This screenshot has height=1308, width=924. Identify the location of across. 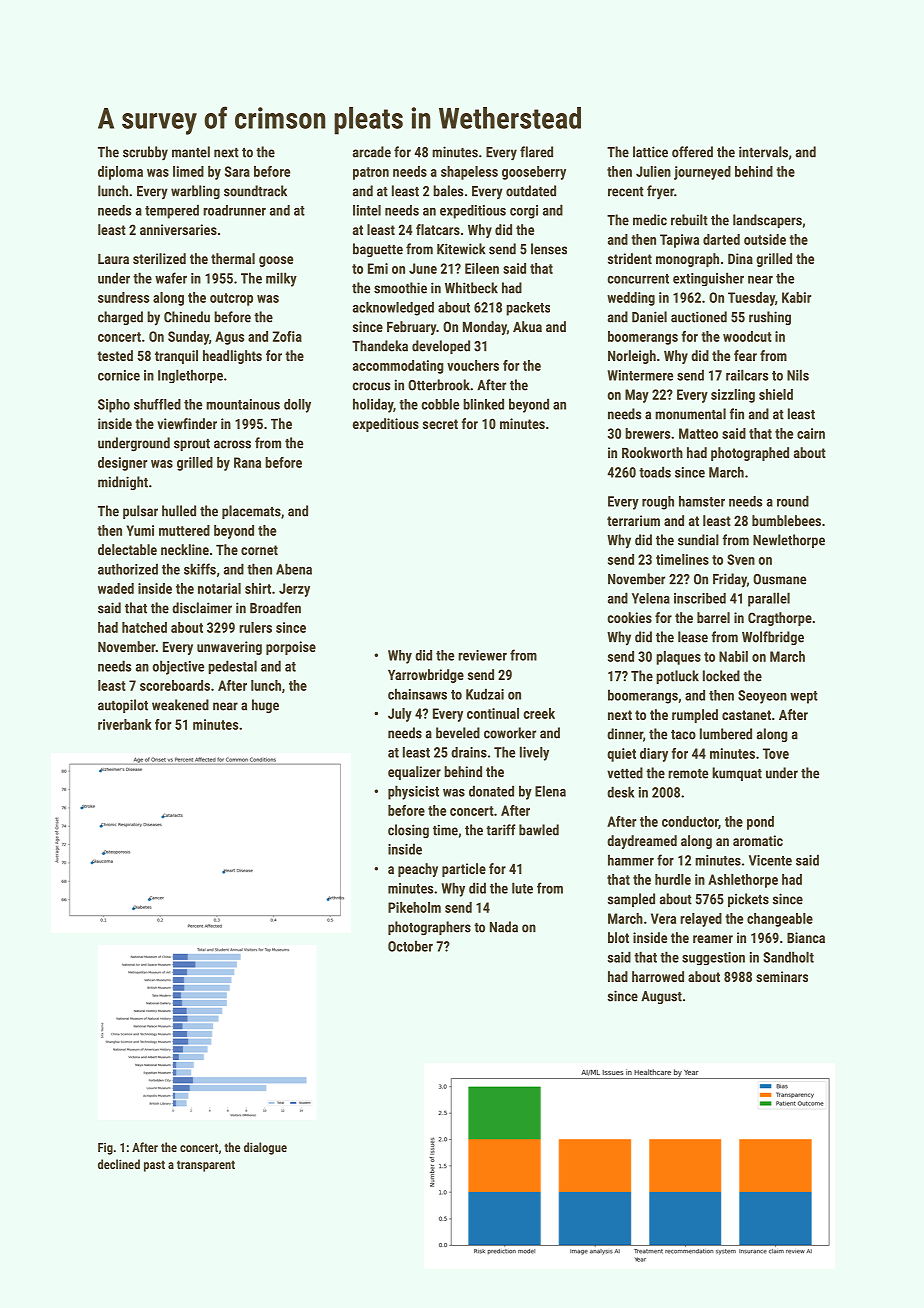
(232, 444).
